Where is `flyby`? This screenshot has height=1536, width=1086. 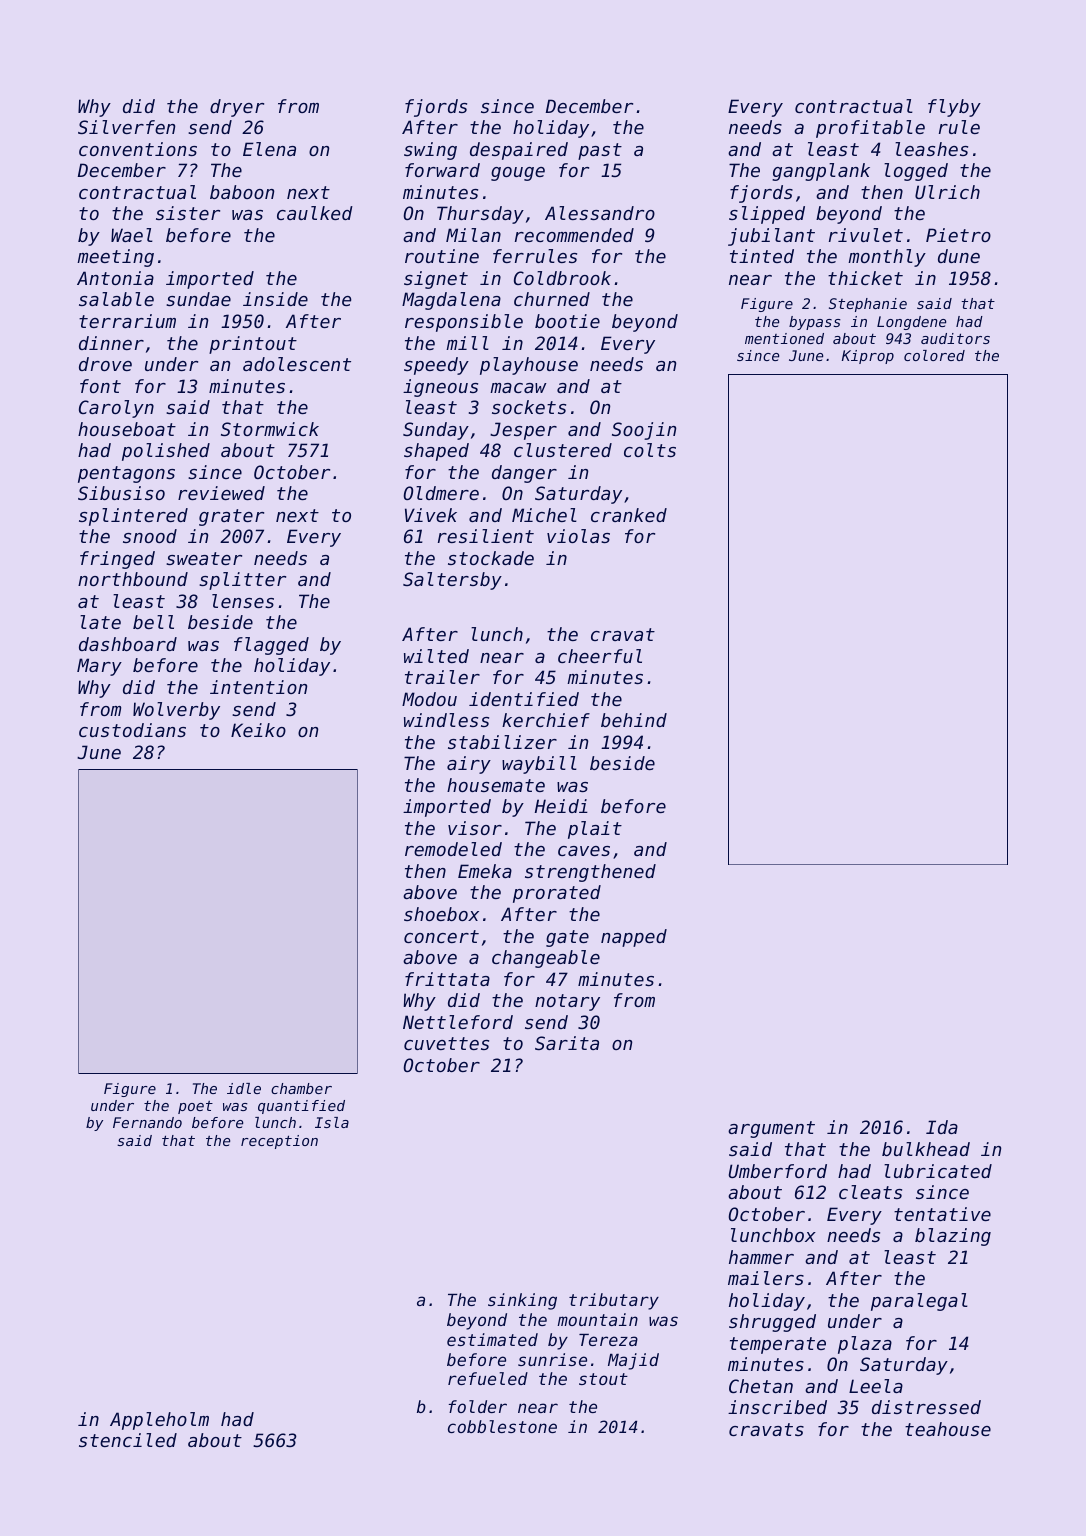 flyby is located at coordinates (954, 108).
